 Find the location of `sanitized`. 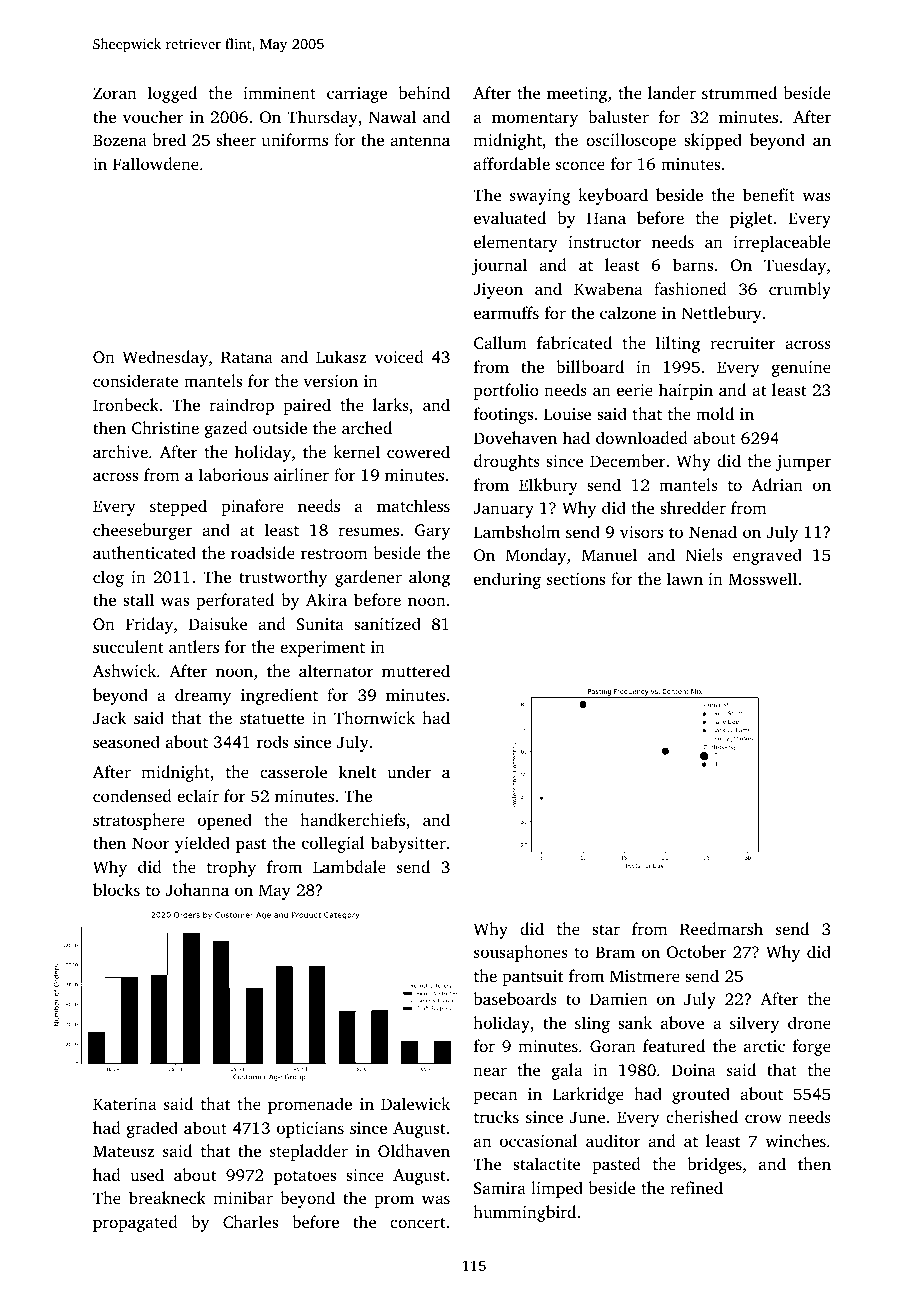

sanitized is located at coordinates (387, 623).
